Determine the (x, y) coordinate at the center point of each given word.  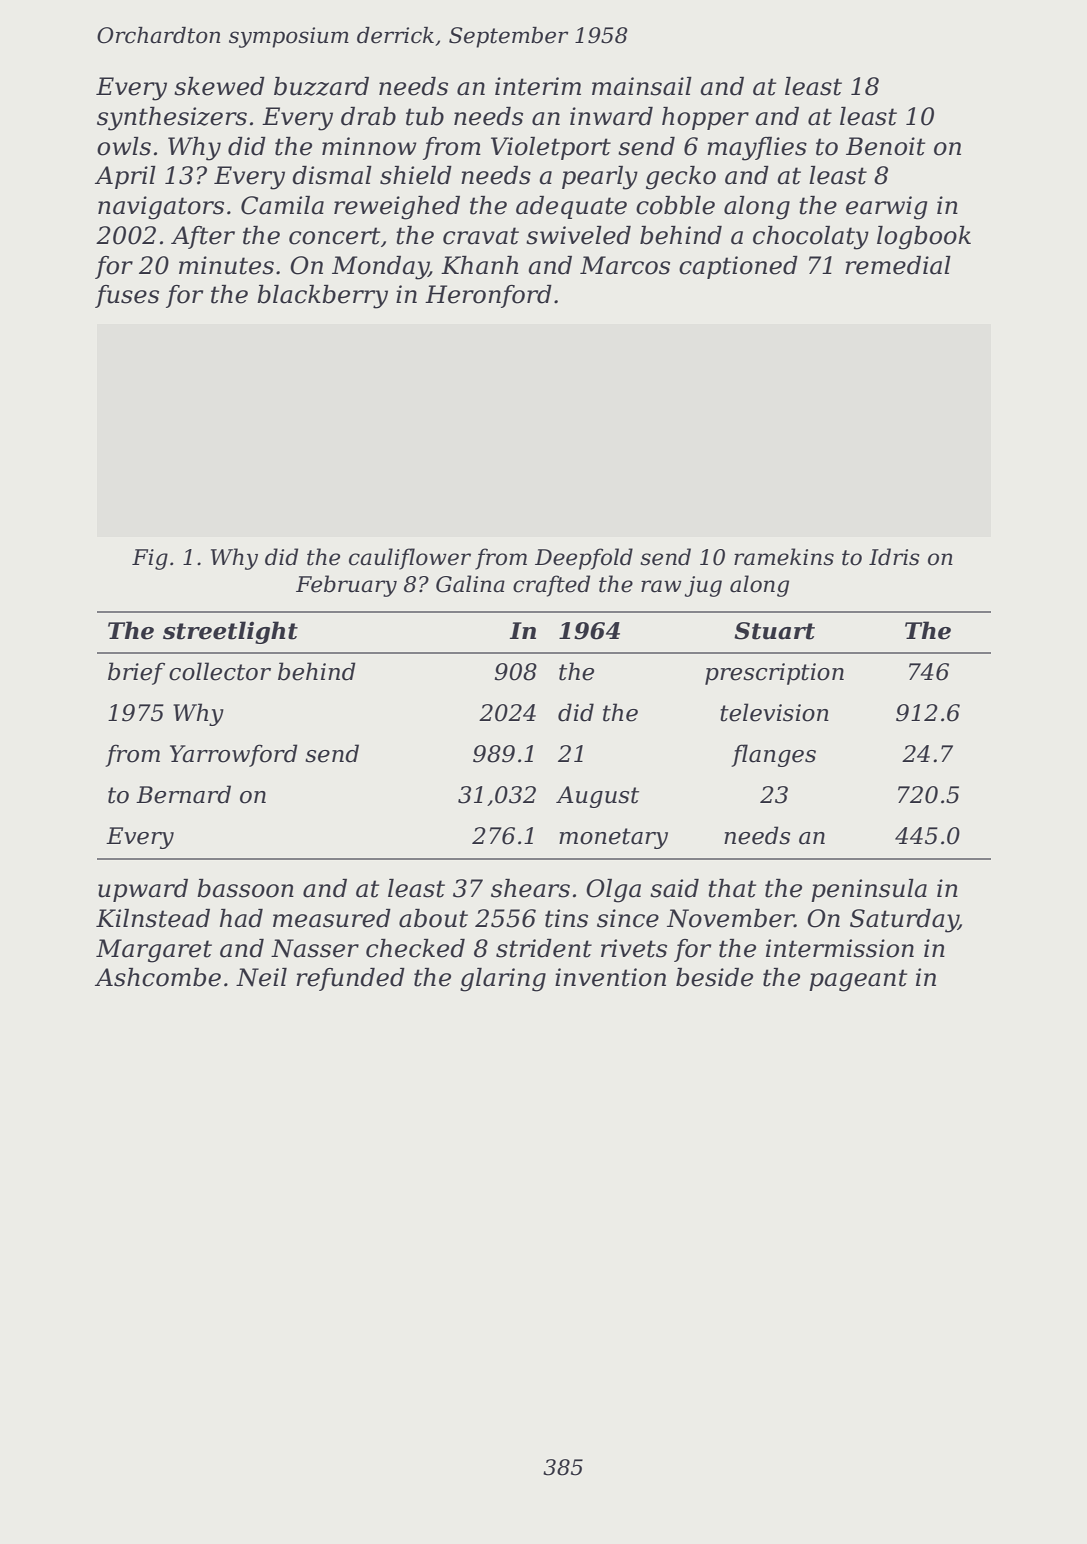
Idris (894, 557)
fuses (127, 296)
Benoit (885, 146)
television (774, 712)
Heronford (488, 296)
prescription (774, 674)
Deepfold (584, 559)
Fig (150, 559)
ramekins (784, 557)
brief (136, 673)
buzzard (321, 86)
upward (143, 890)
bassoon (245, 888)
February (346, 586)
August (597, 797)
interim (538, 86)
